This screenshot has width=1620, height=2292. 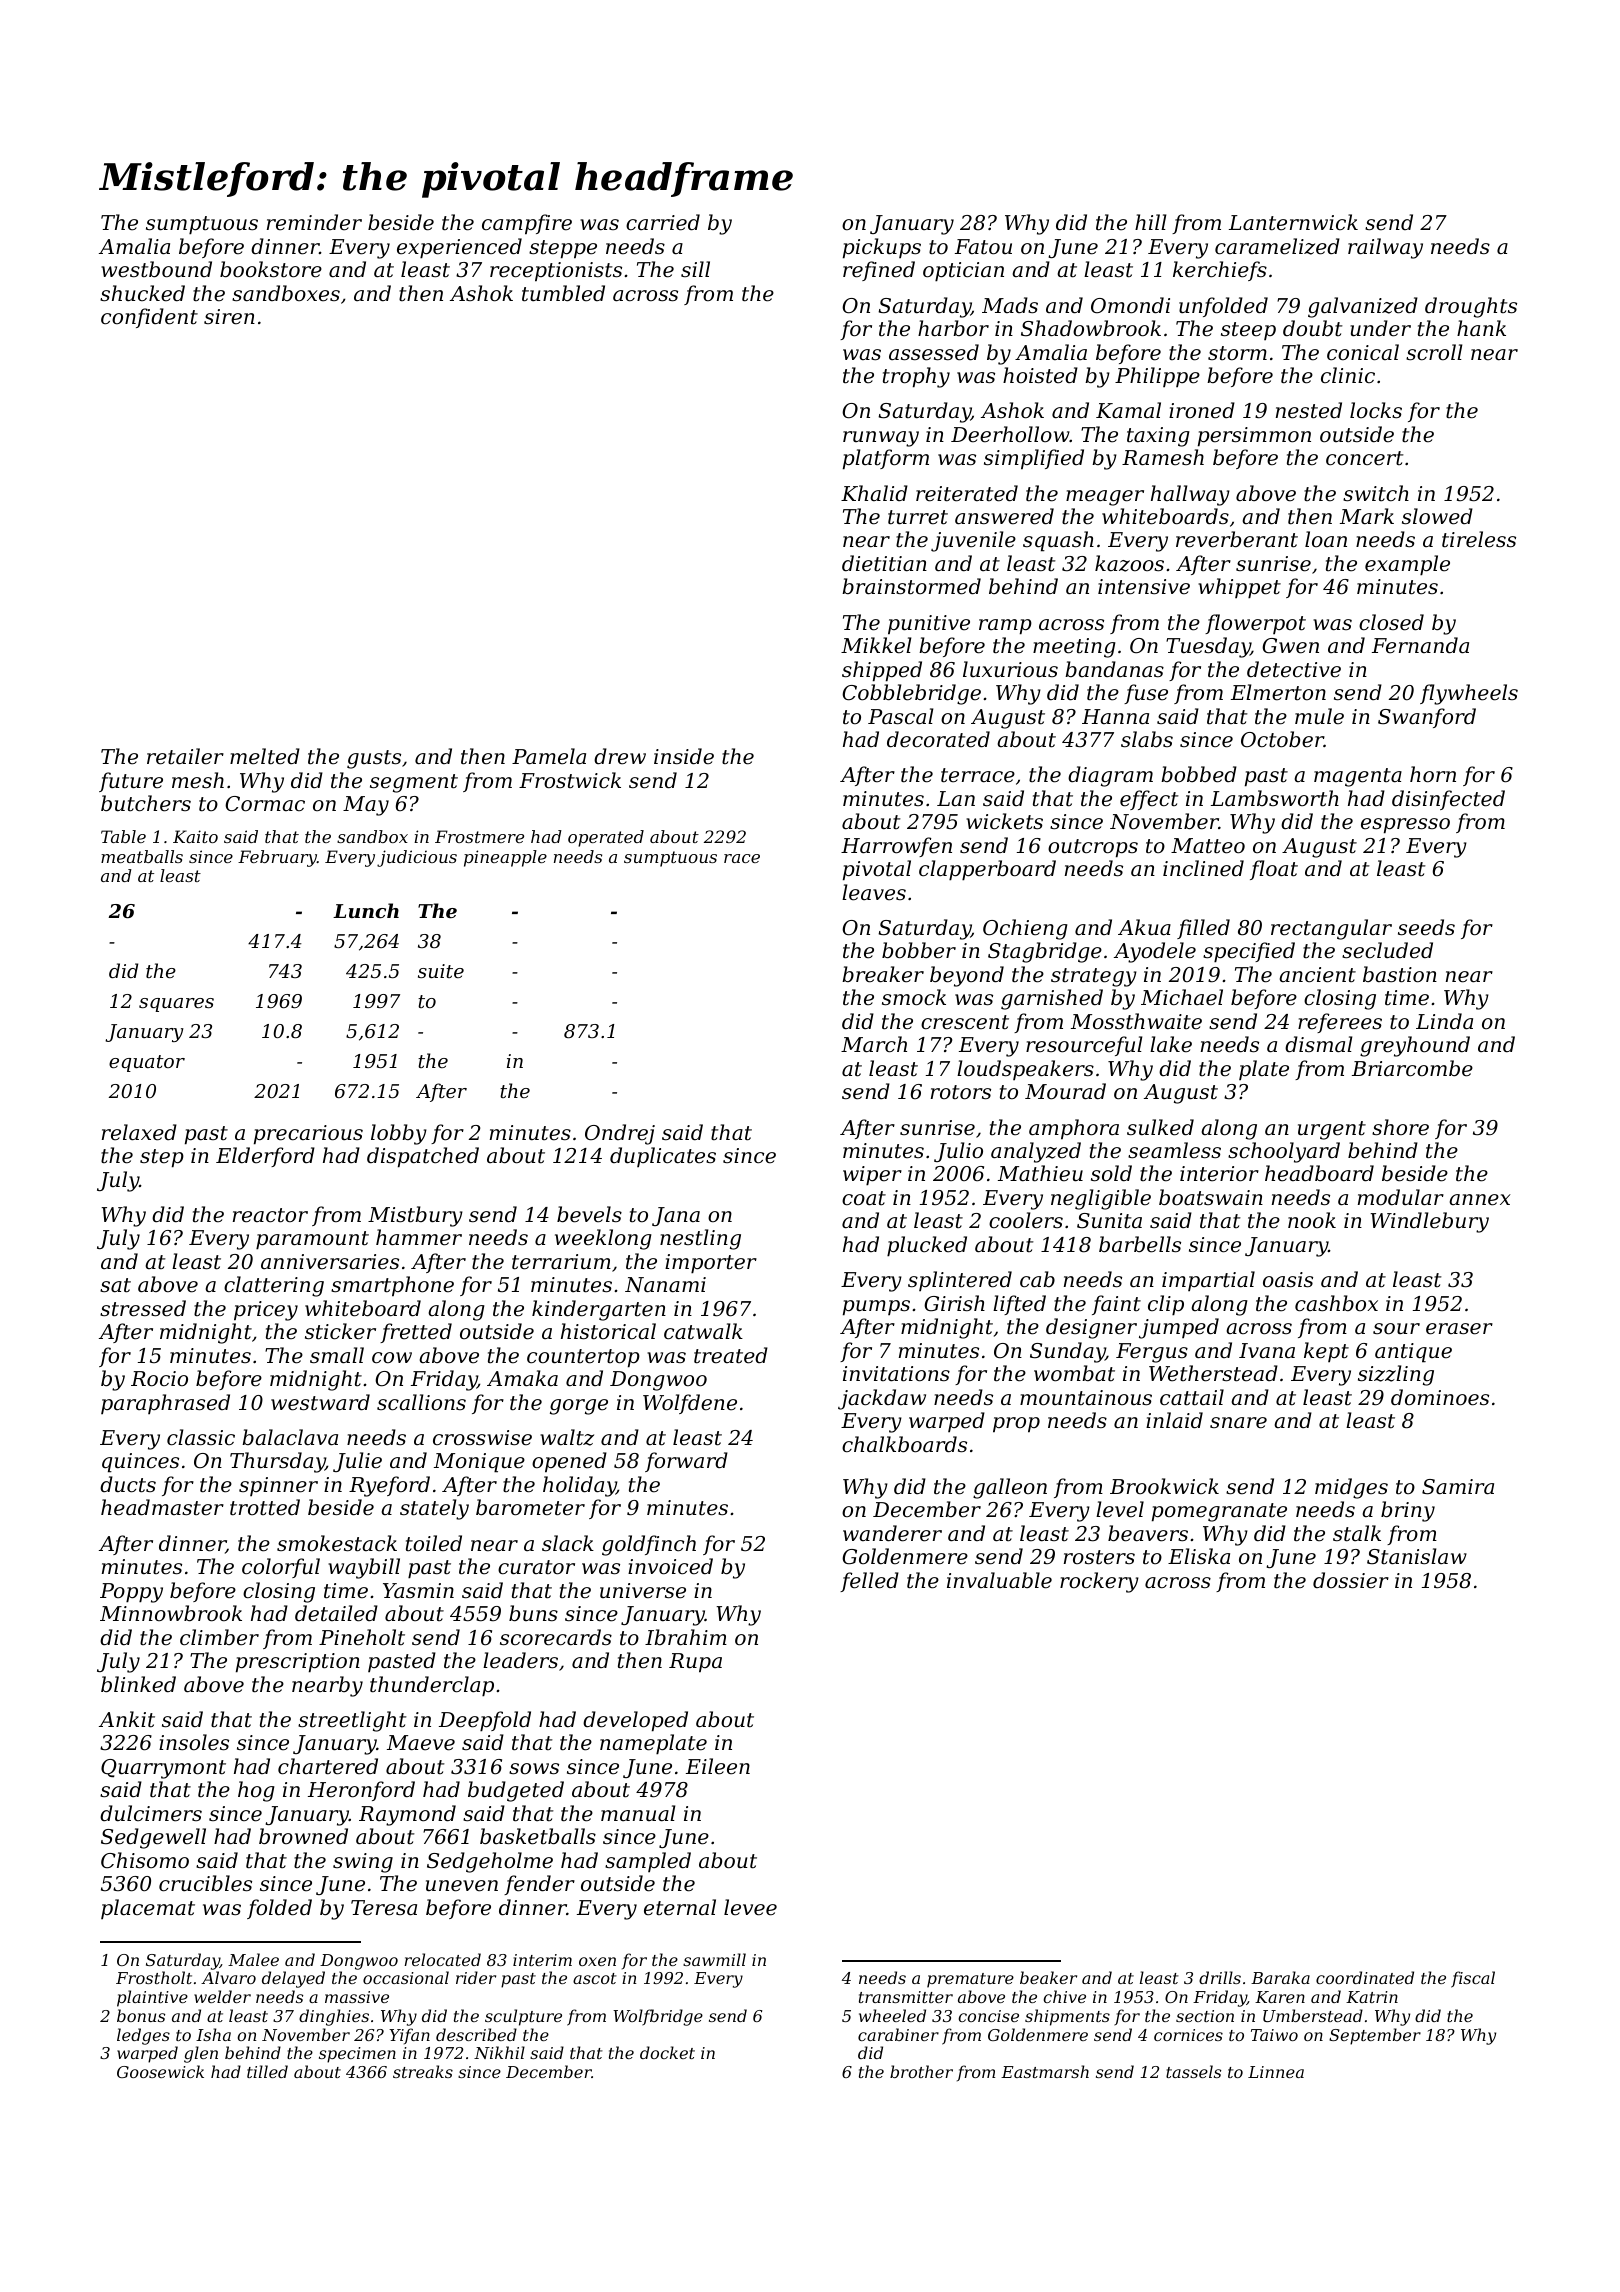 I want to click on tumbled, so click(x=563, y=293).
